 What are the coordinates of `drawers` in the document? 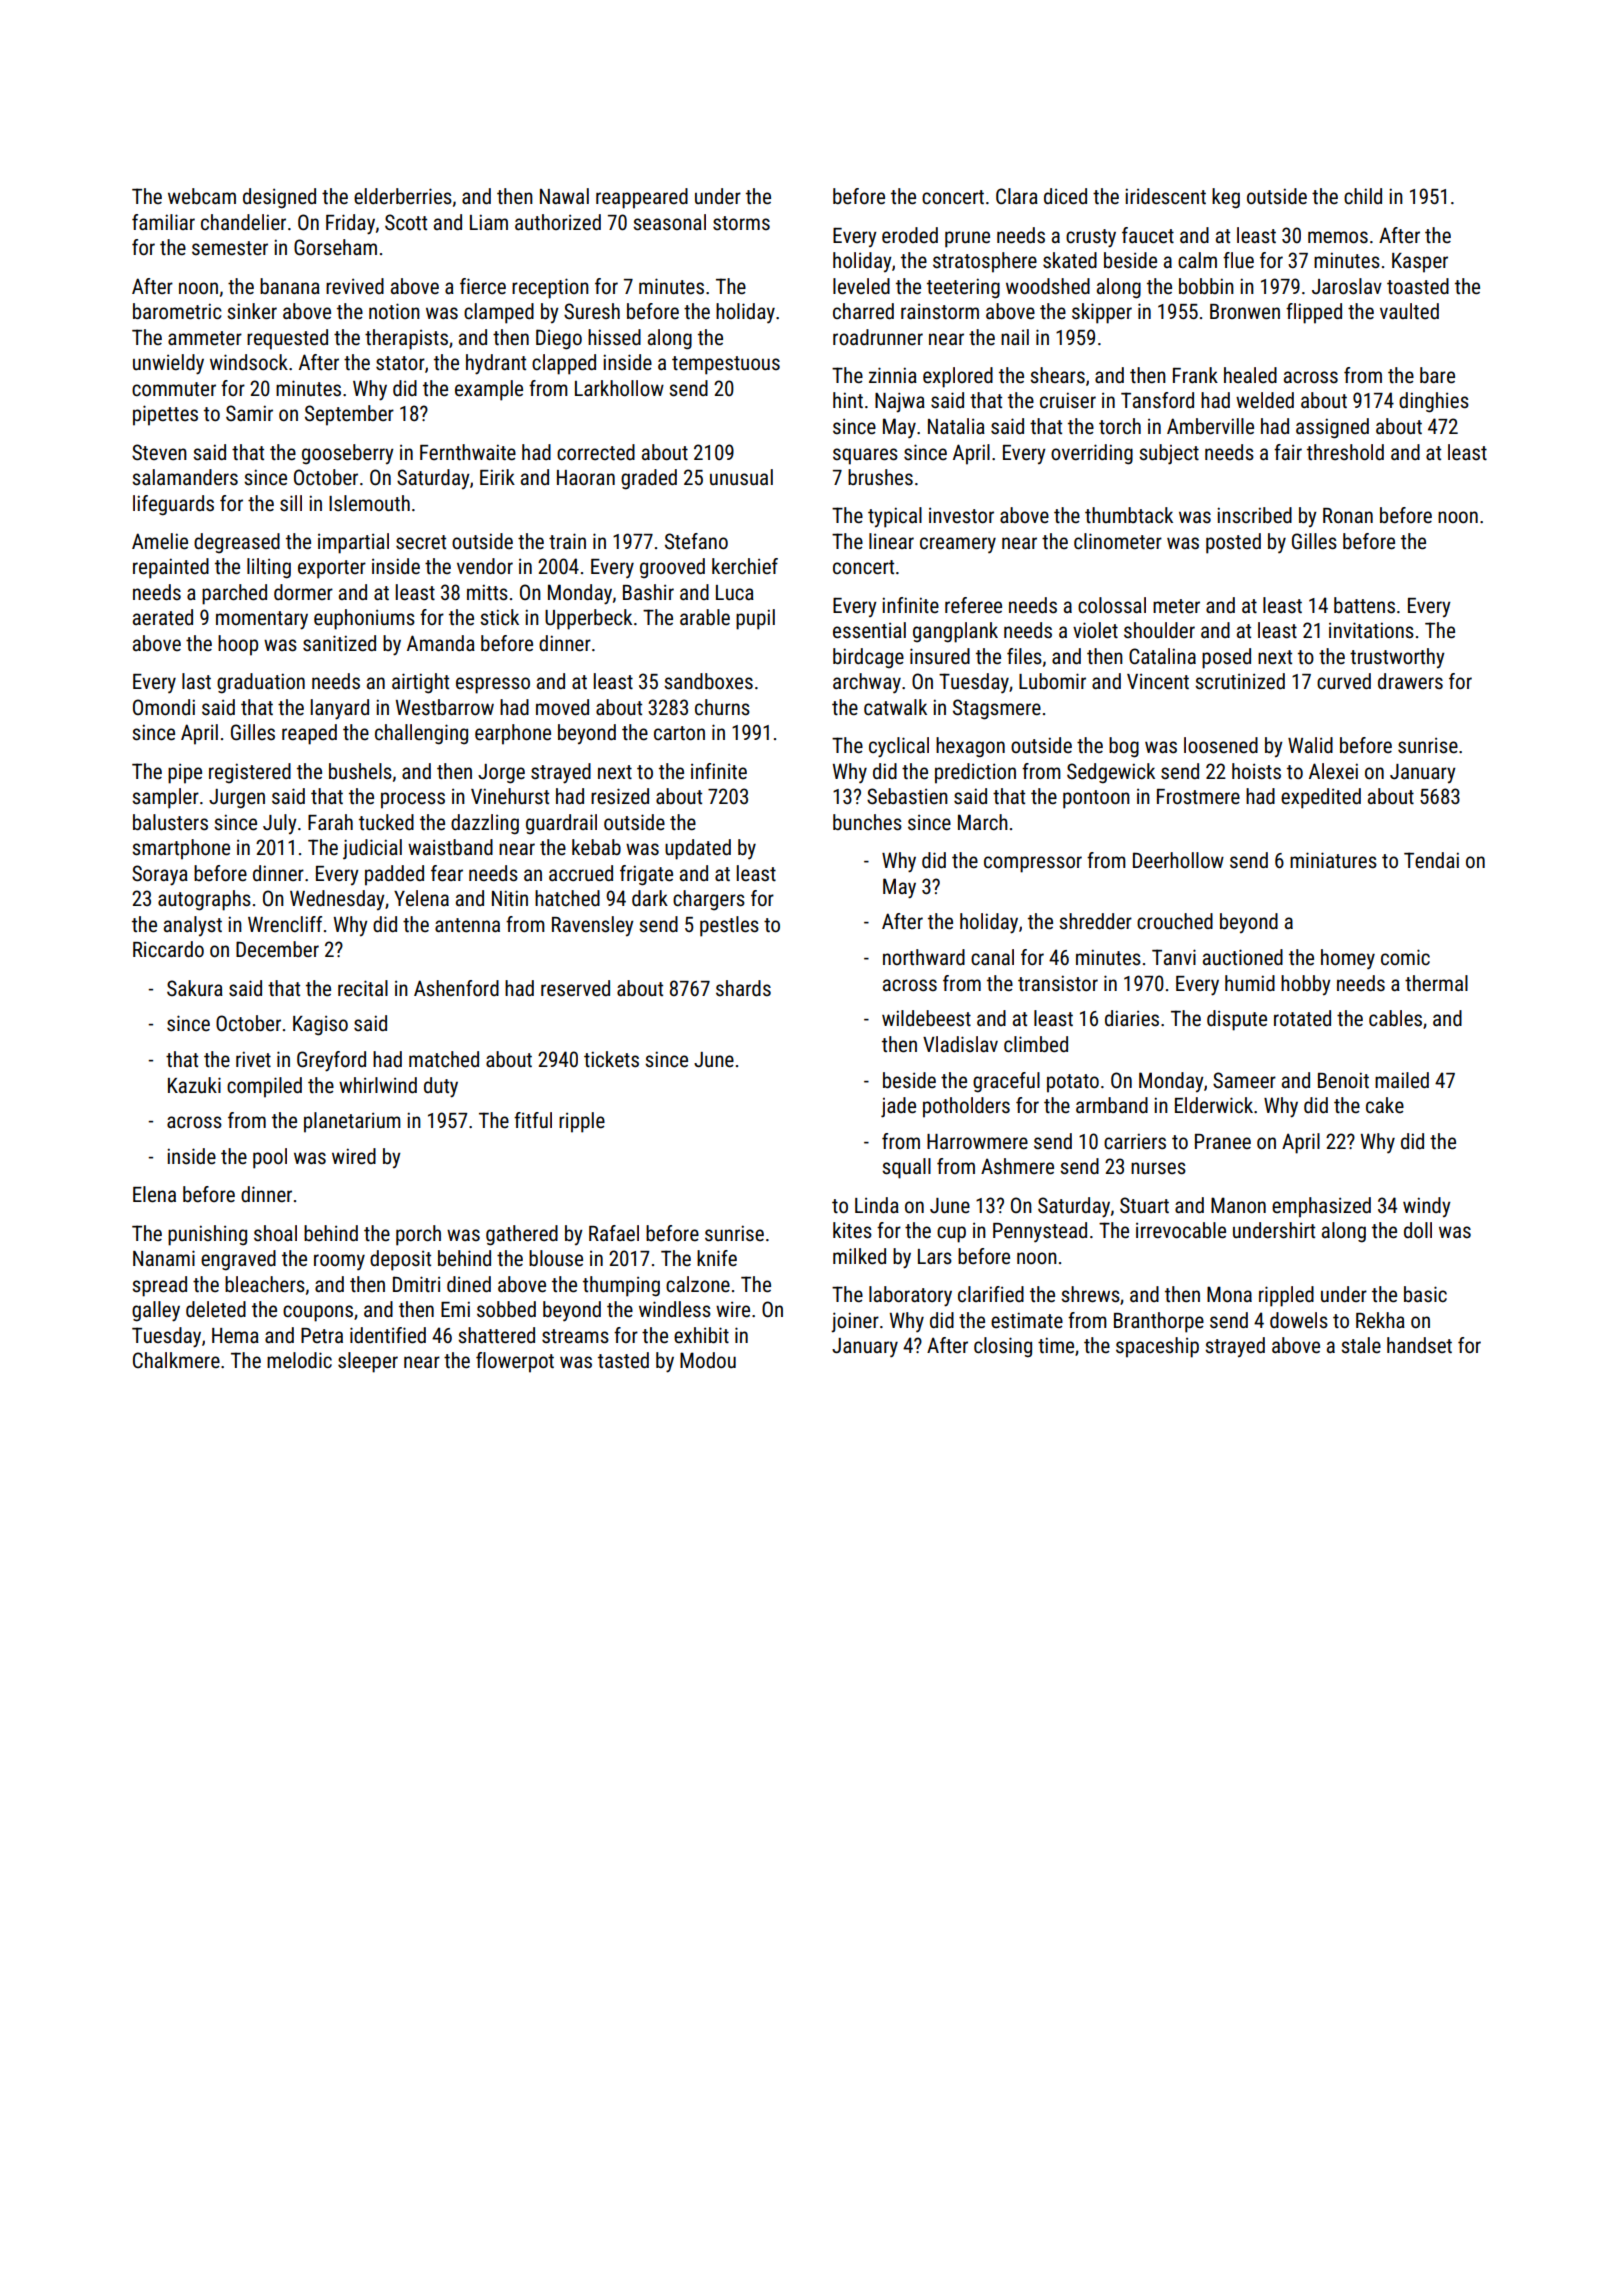 It's located at (1410, 681).
